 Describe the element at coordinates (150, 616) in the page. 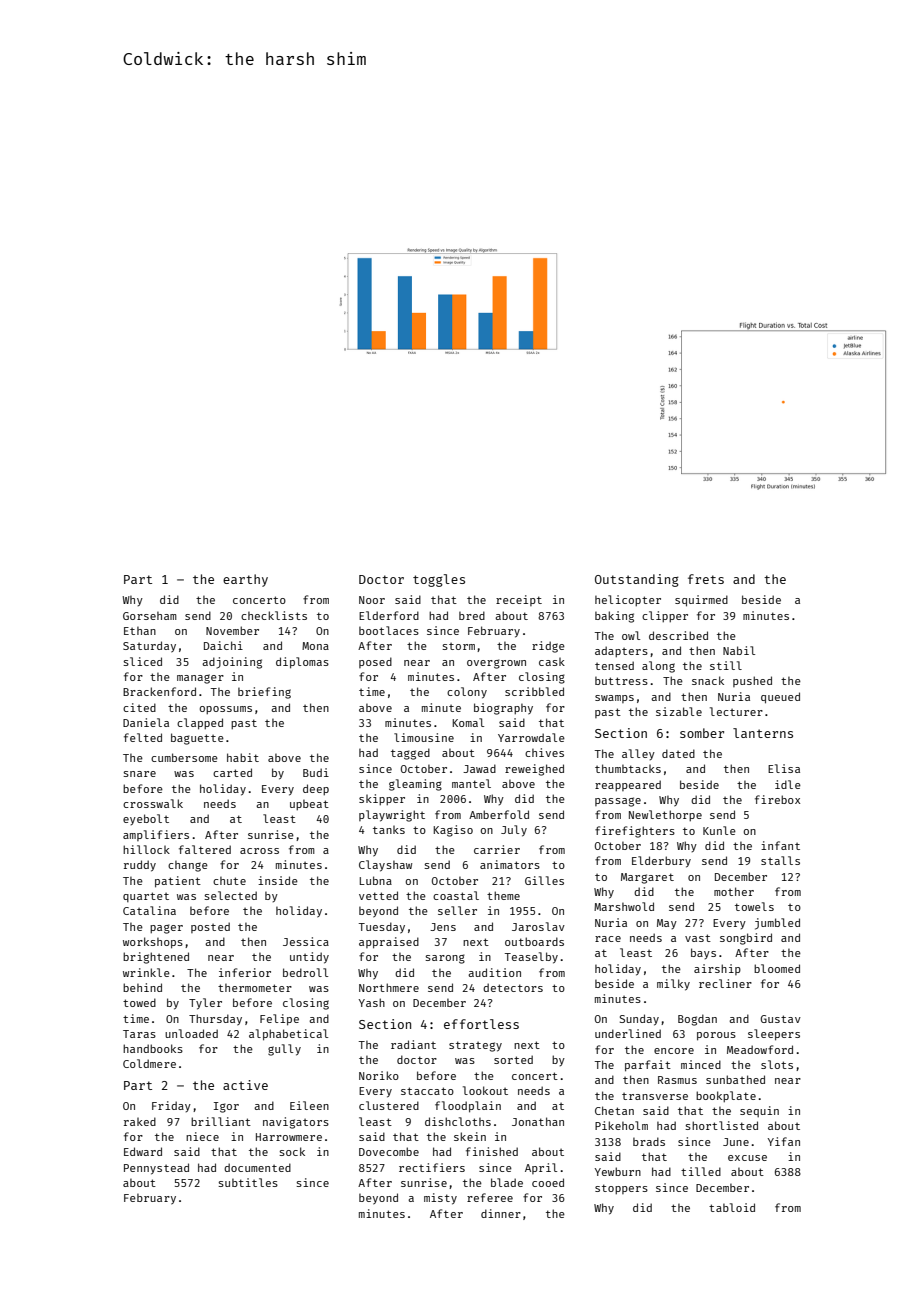

I see `Gorseham` at that location.
